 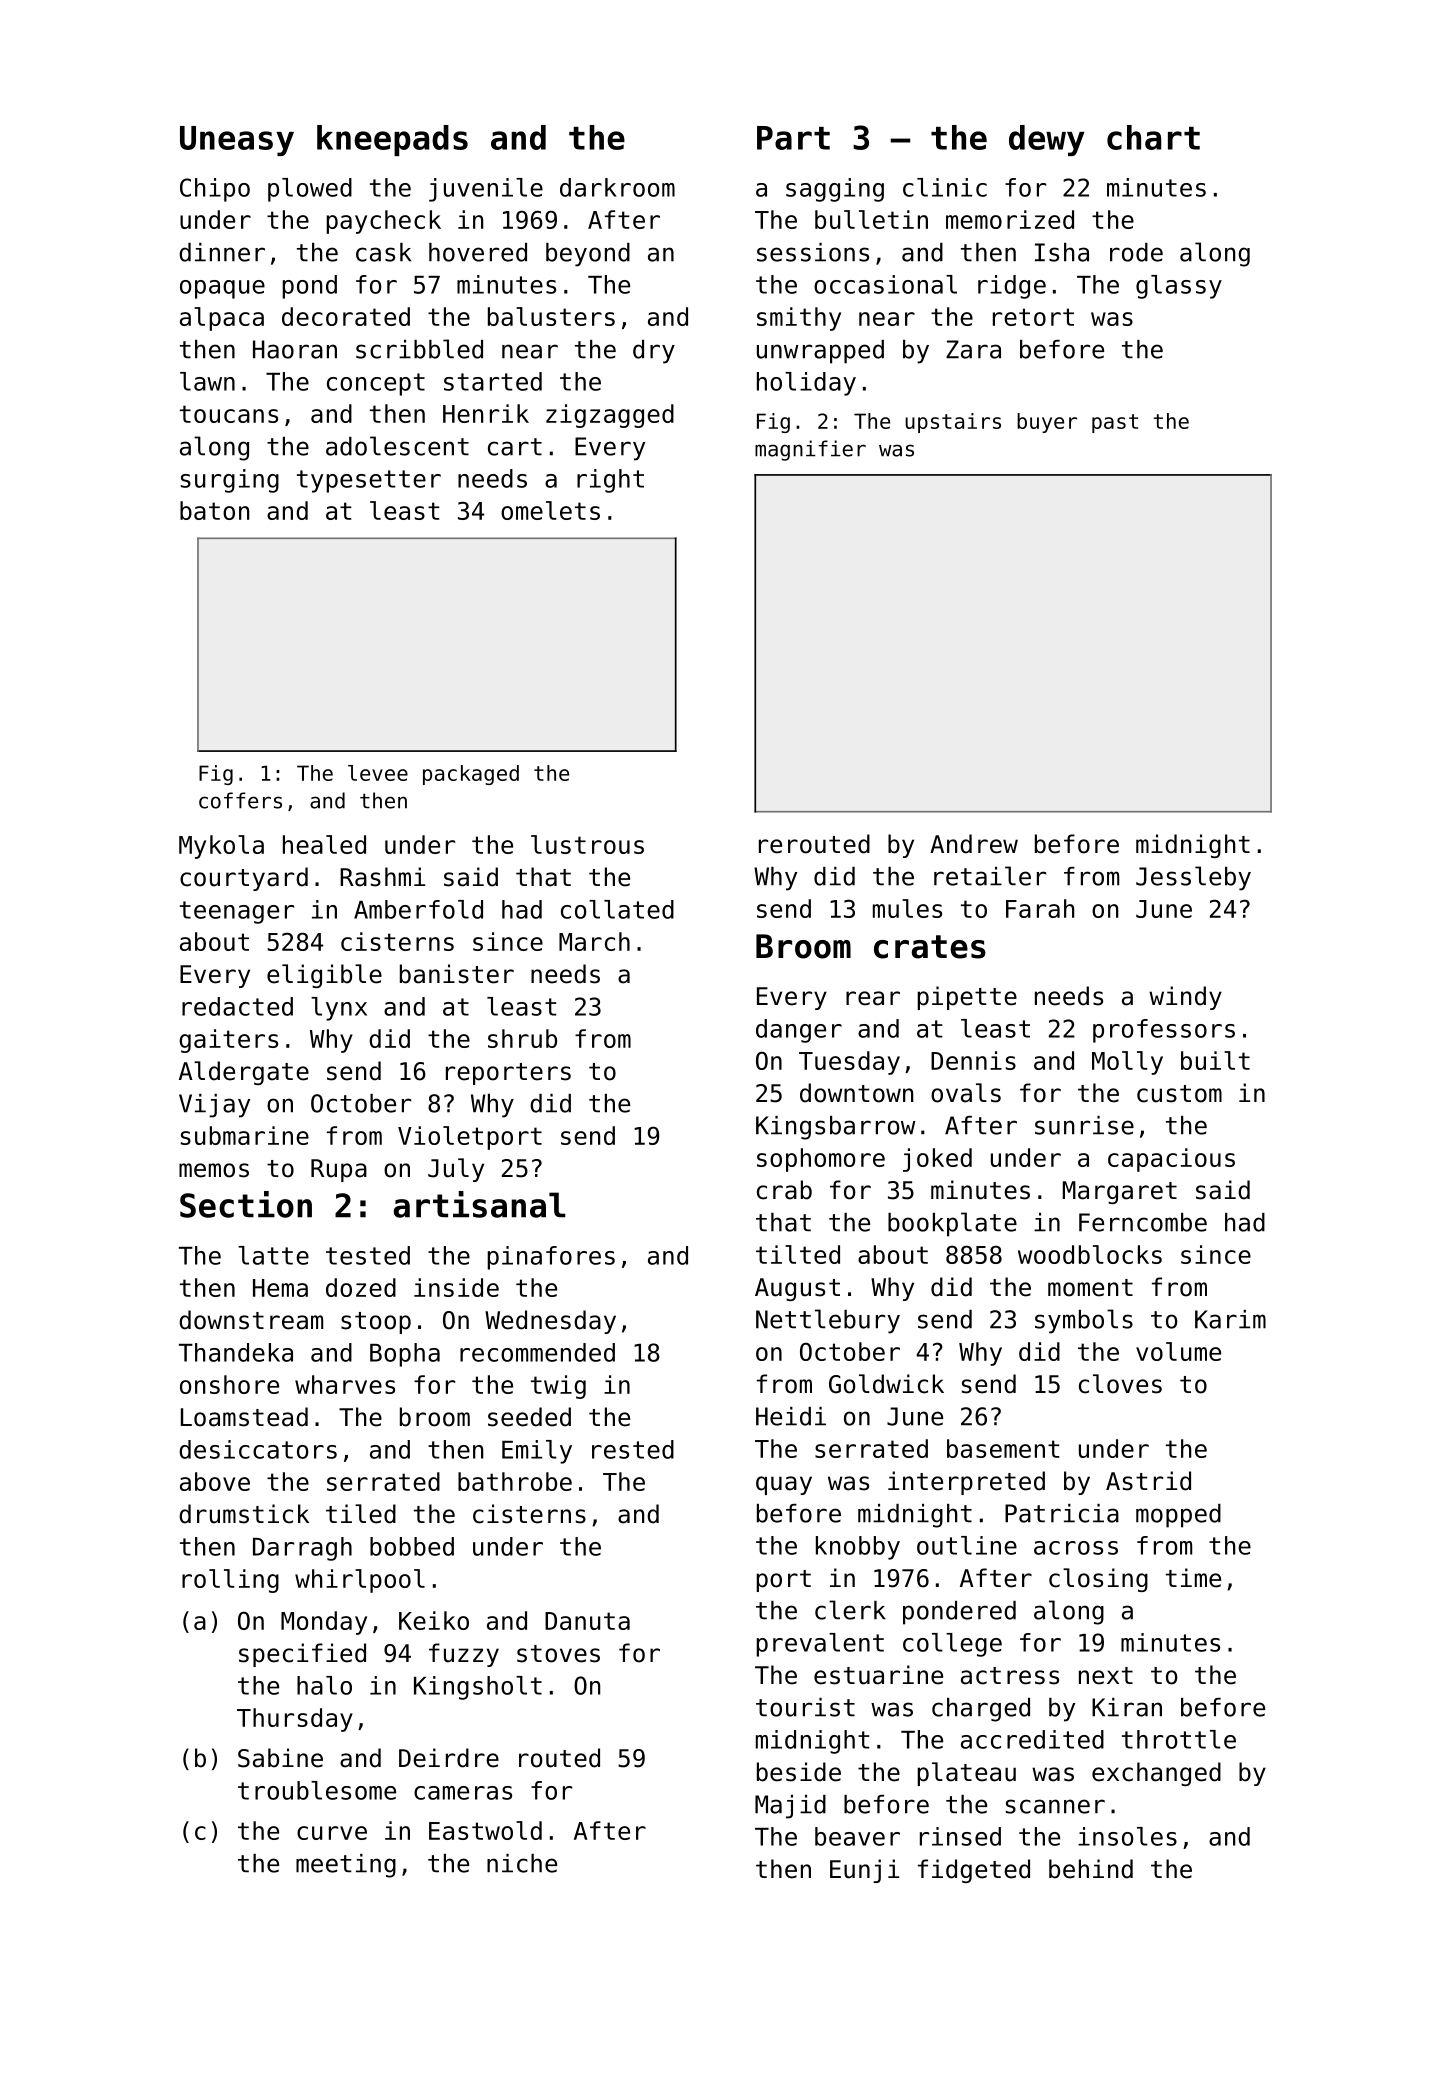 What do you see at coordinates (280, 1758) in the screenshot?
I see `Sabine` at bounding box center [280, 1758].
